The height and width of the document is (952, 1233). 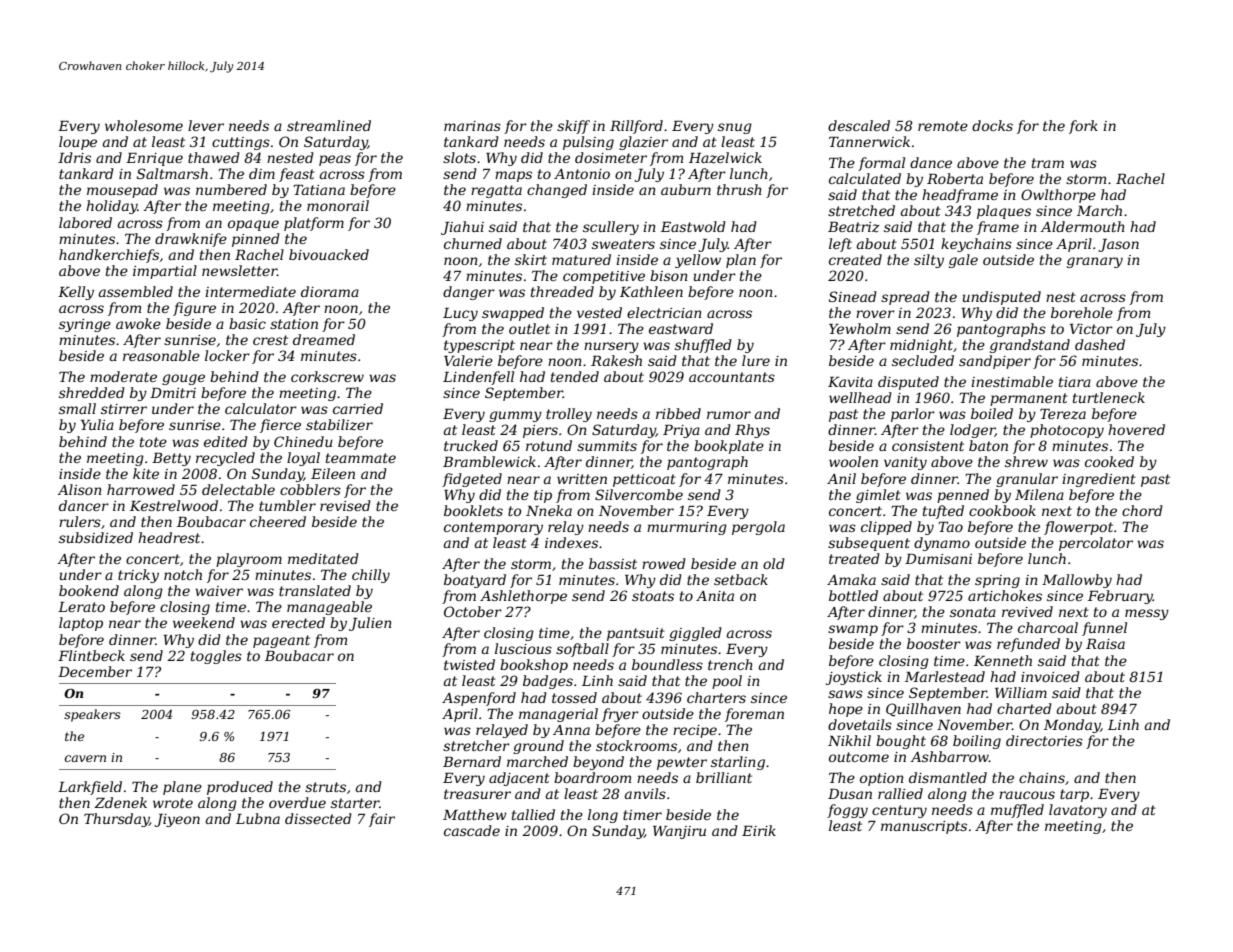 I want to click on fork, so click(x=1083, y=127).
